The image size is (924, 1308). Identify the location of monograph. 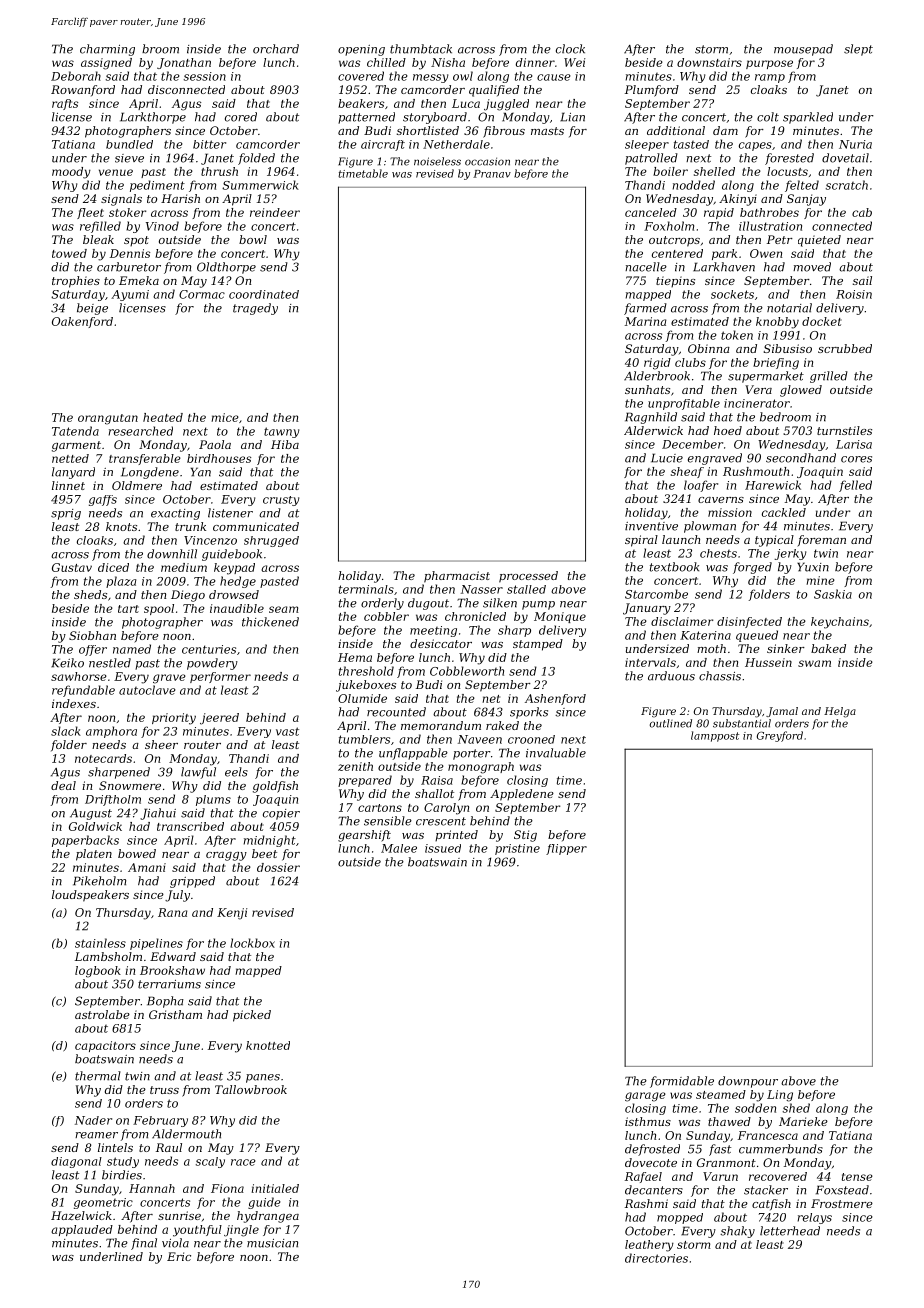
(481, 768).
